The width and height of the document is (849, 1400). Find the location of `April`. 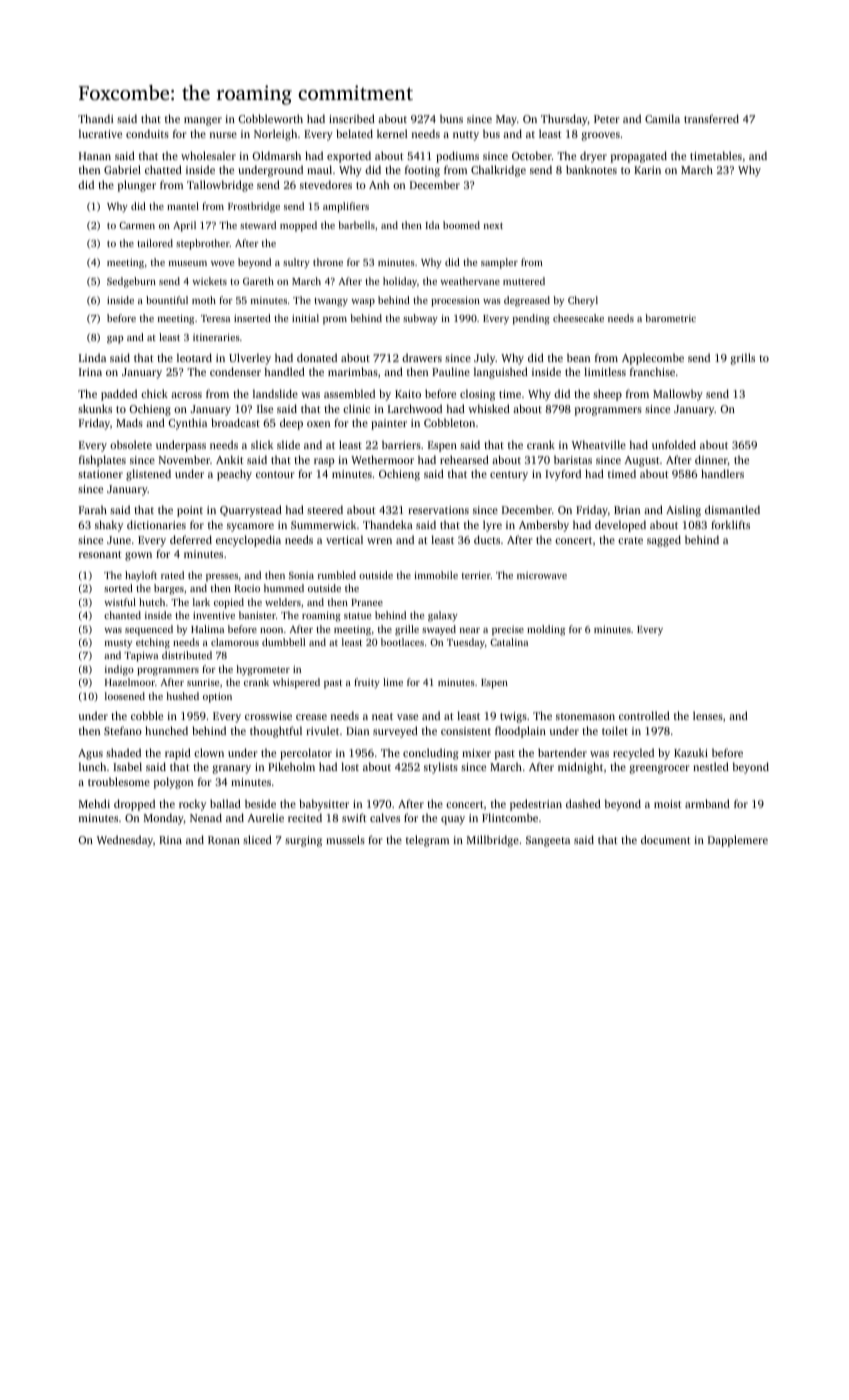

April is located at coordinates (184, 226).
